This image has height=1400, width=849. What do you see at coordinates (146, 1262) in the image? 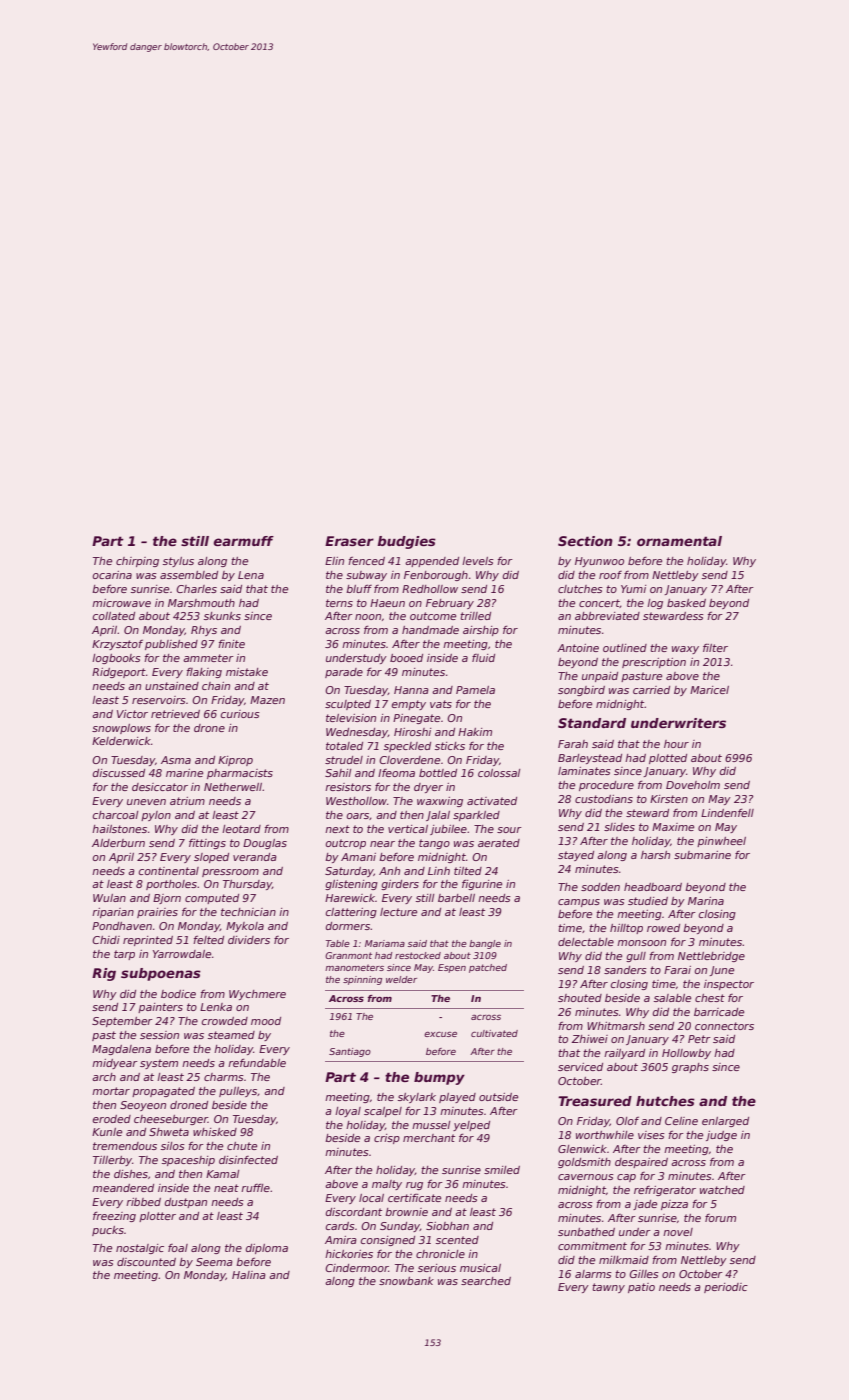
I see `discounted` at bounding box center [146, 1262].
